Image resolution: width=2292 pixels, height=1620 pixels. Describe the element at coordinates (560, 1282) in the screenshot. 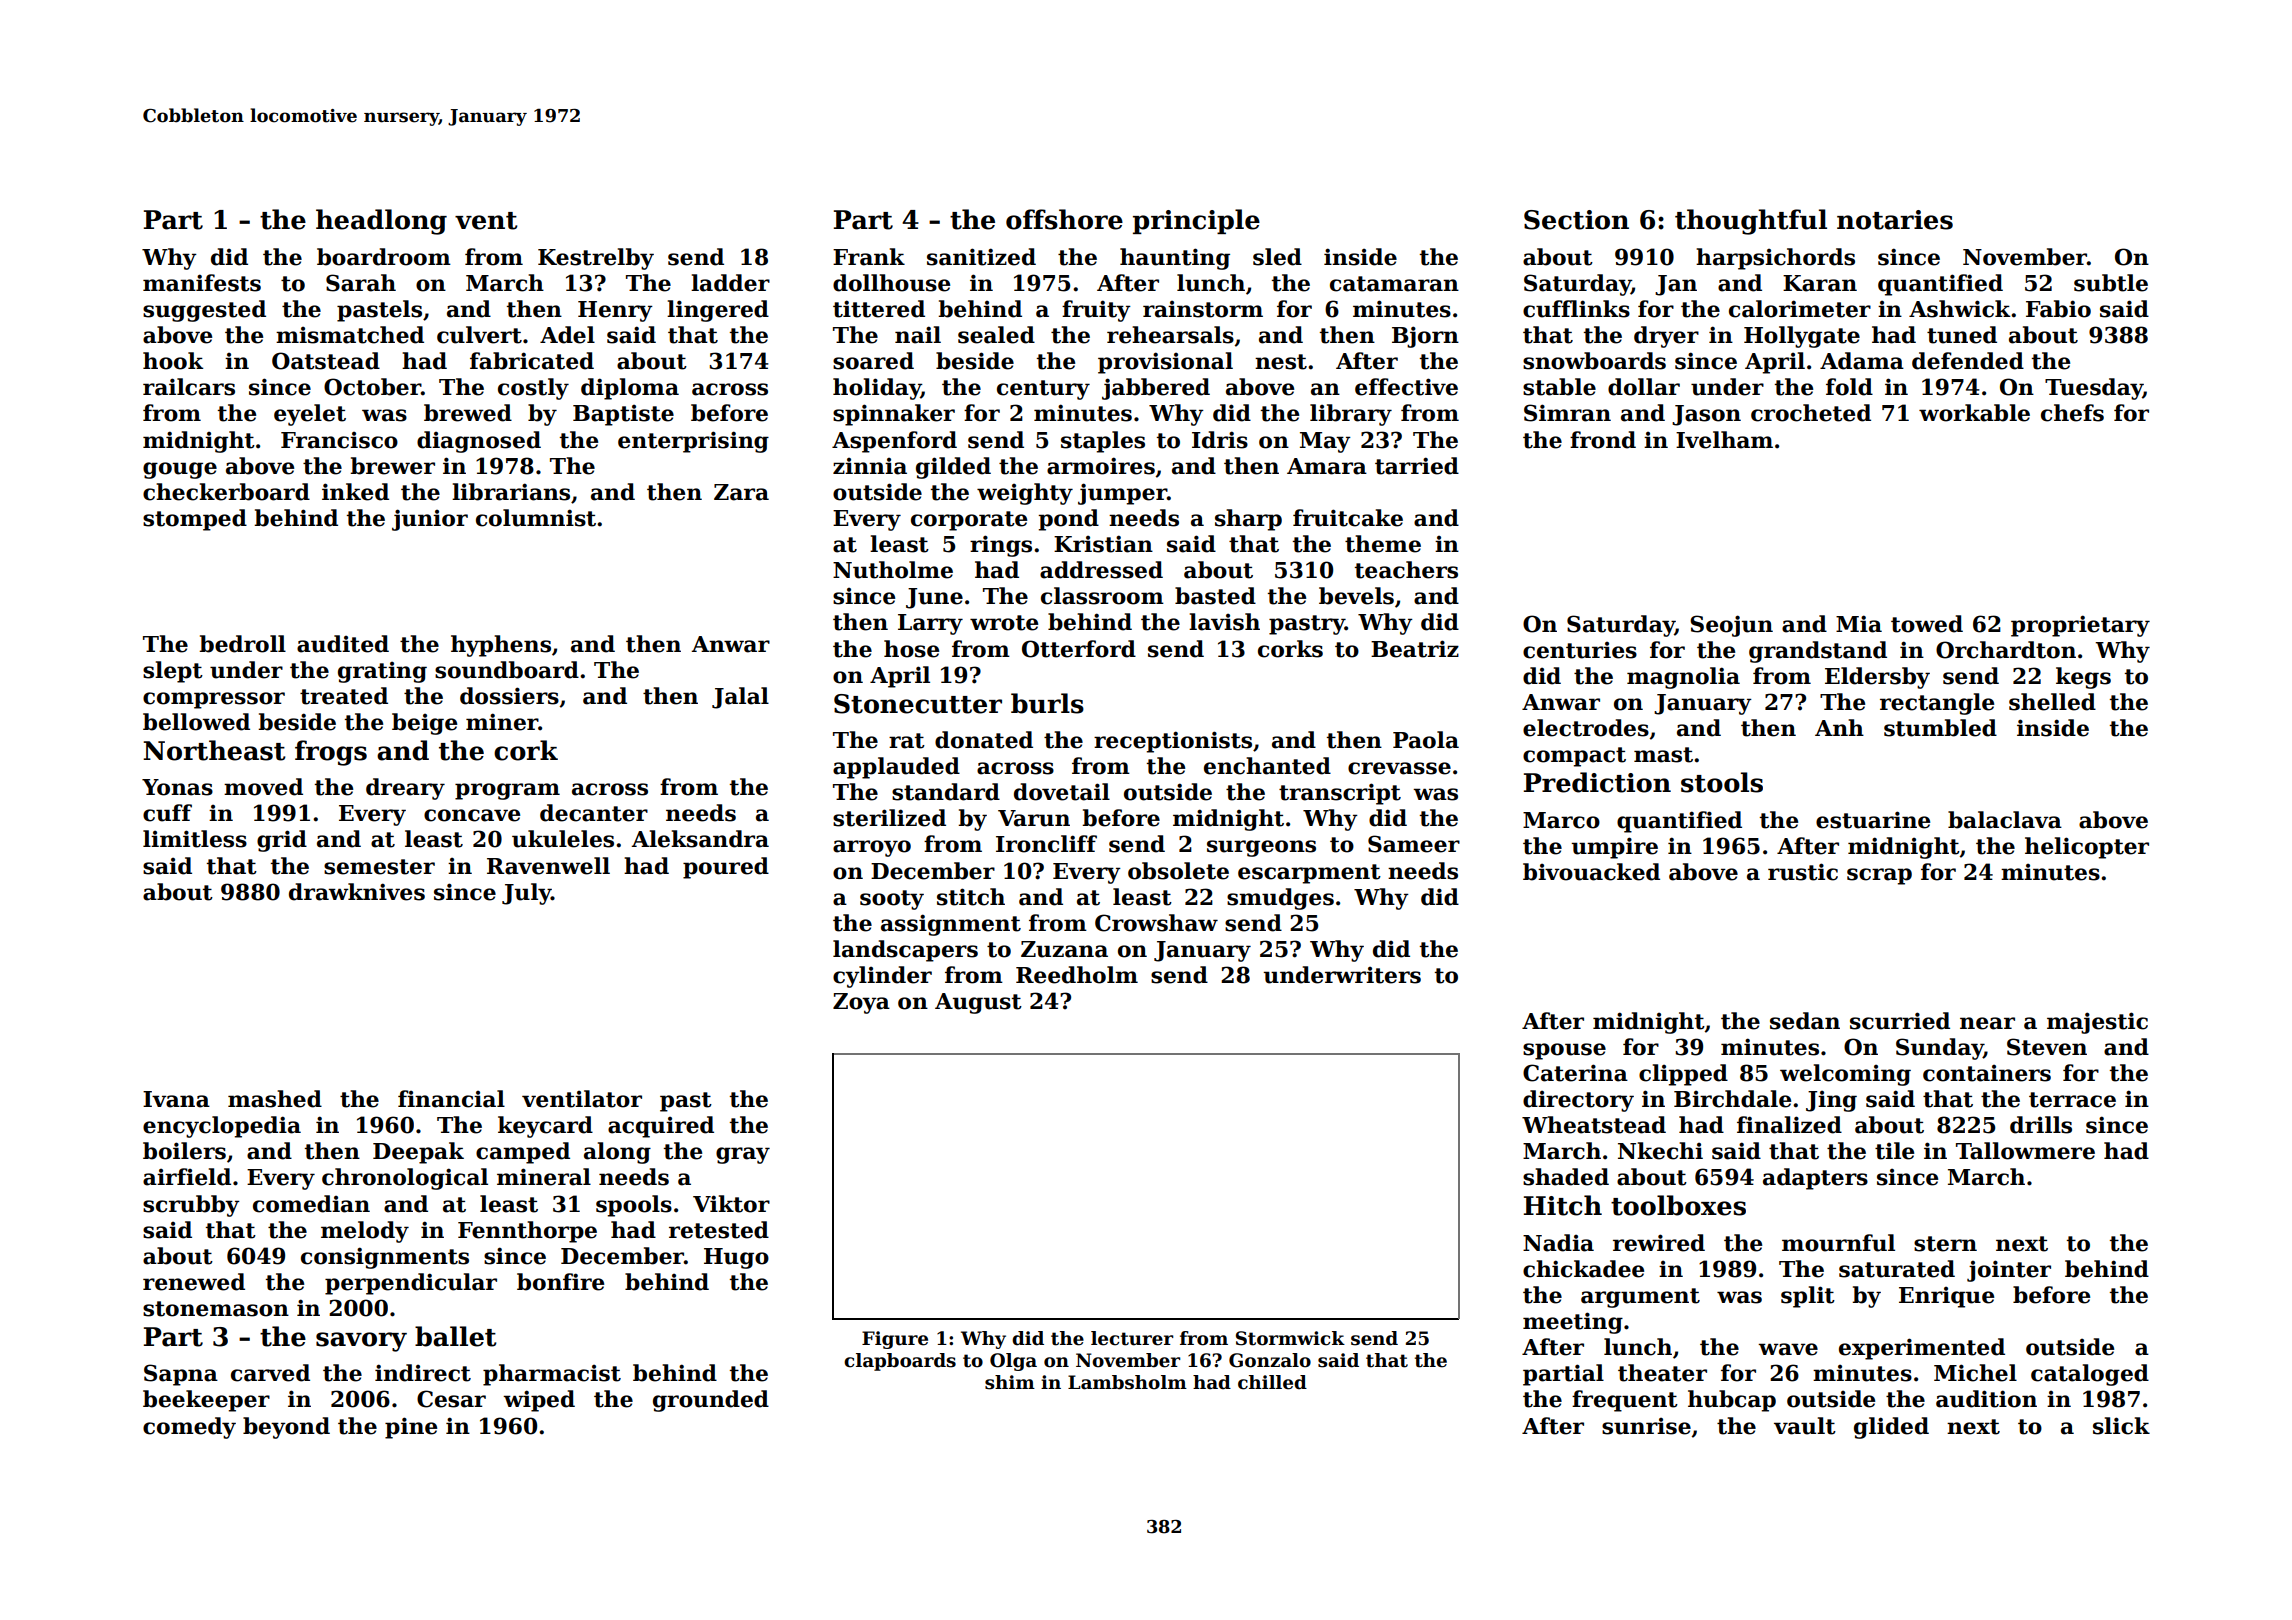

I see `bonfire` at that location.
